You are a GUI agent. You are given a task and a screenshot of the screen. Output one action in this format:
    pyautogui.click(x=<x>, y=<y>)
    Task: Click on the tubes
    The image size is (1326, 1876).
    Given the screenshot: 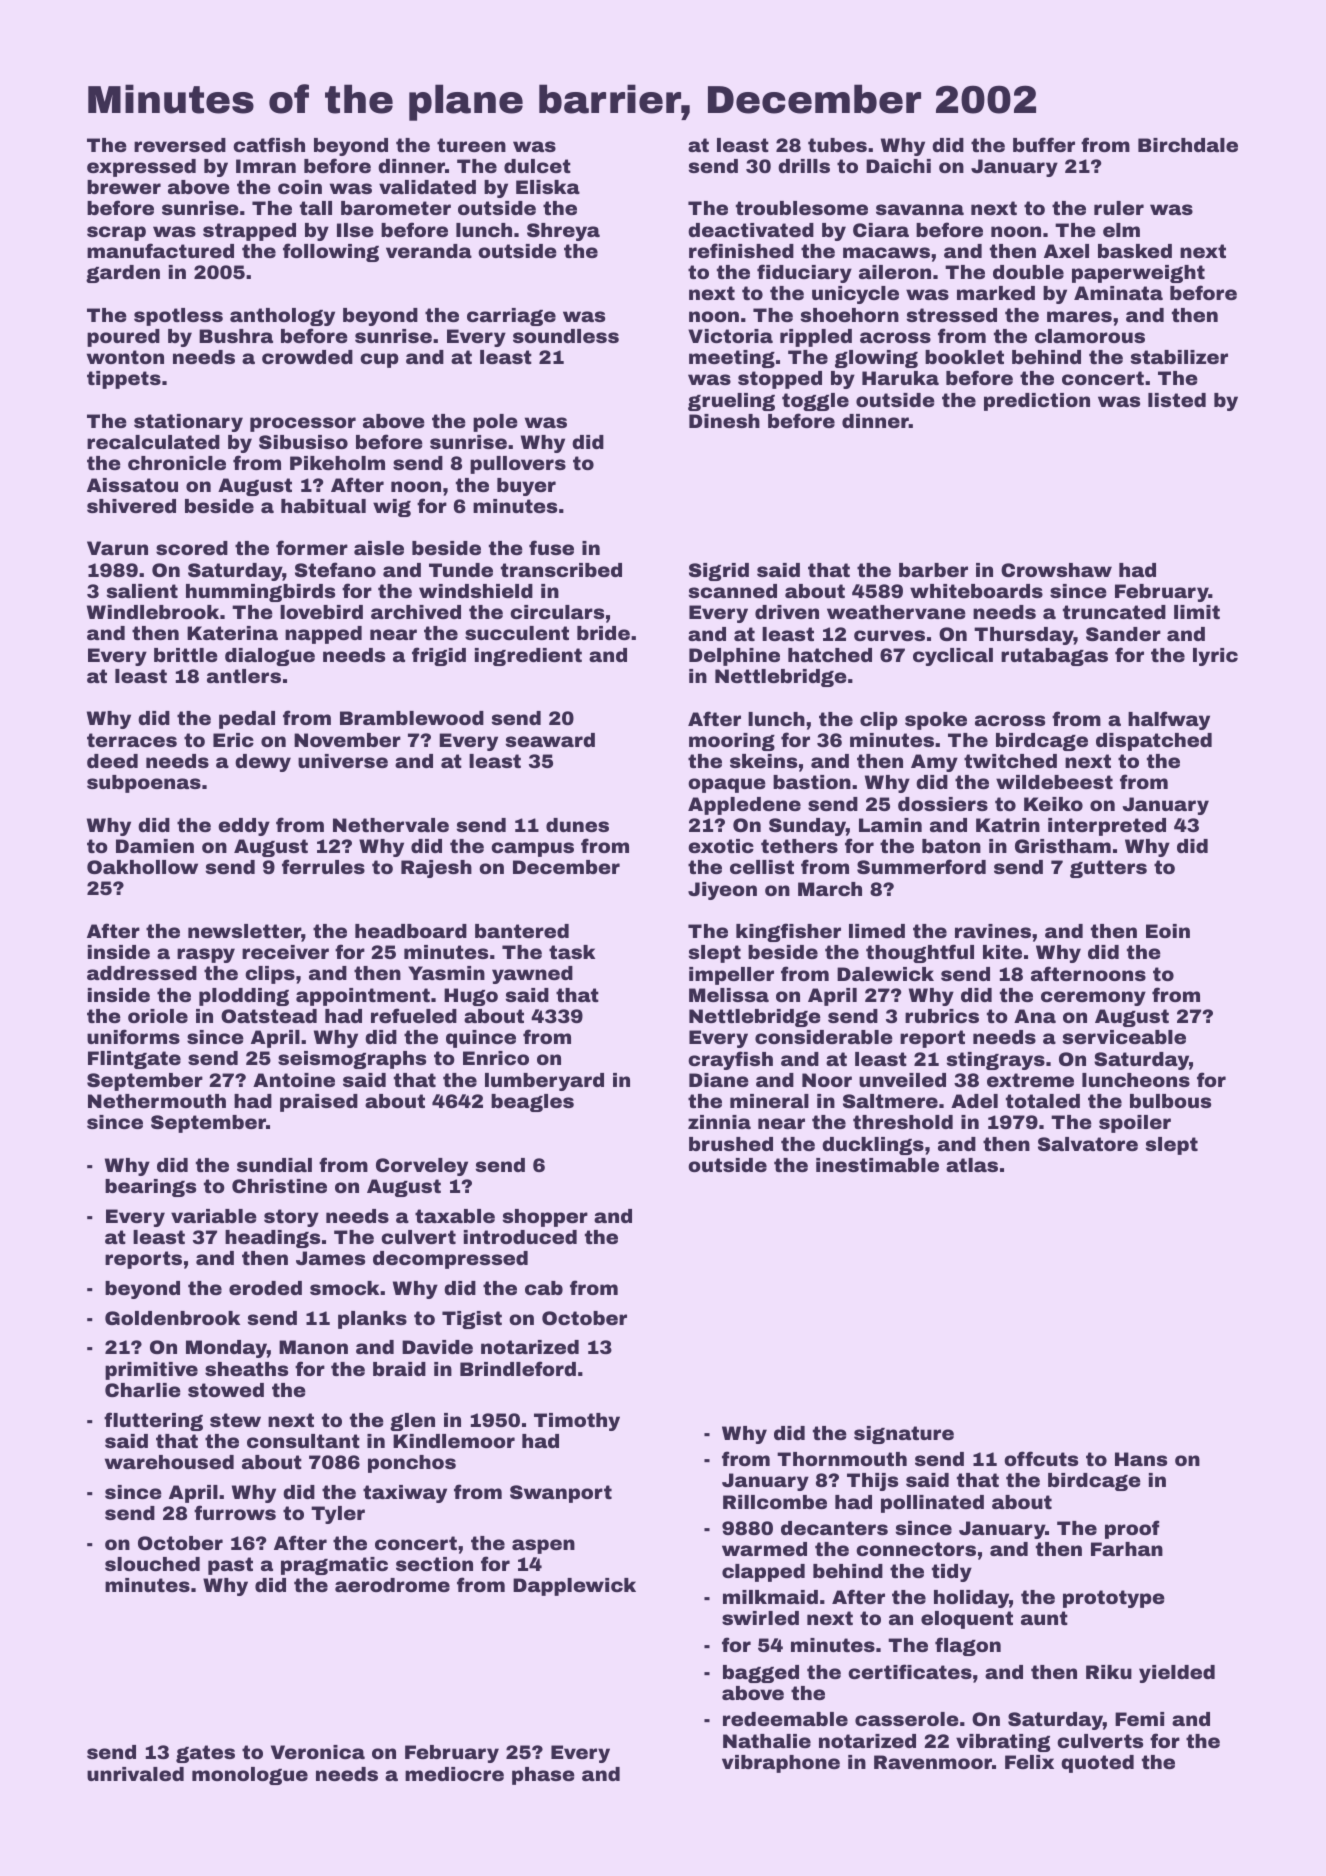 What is the action you would take?
    pyautogui.click(x=837, y=145)
